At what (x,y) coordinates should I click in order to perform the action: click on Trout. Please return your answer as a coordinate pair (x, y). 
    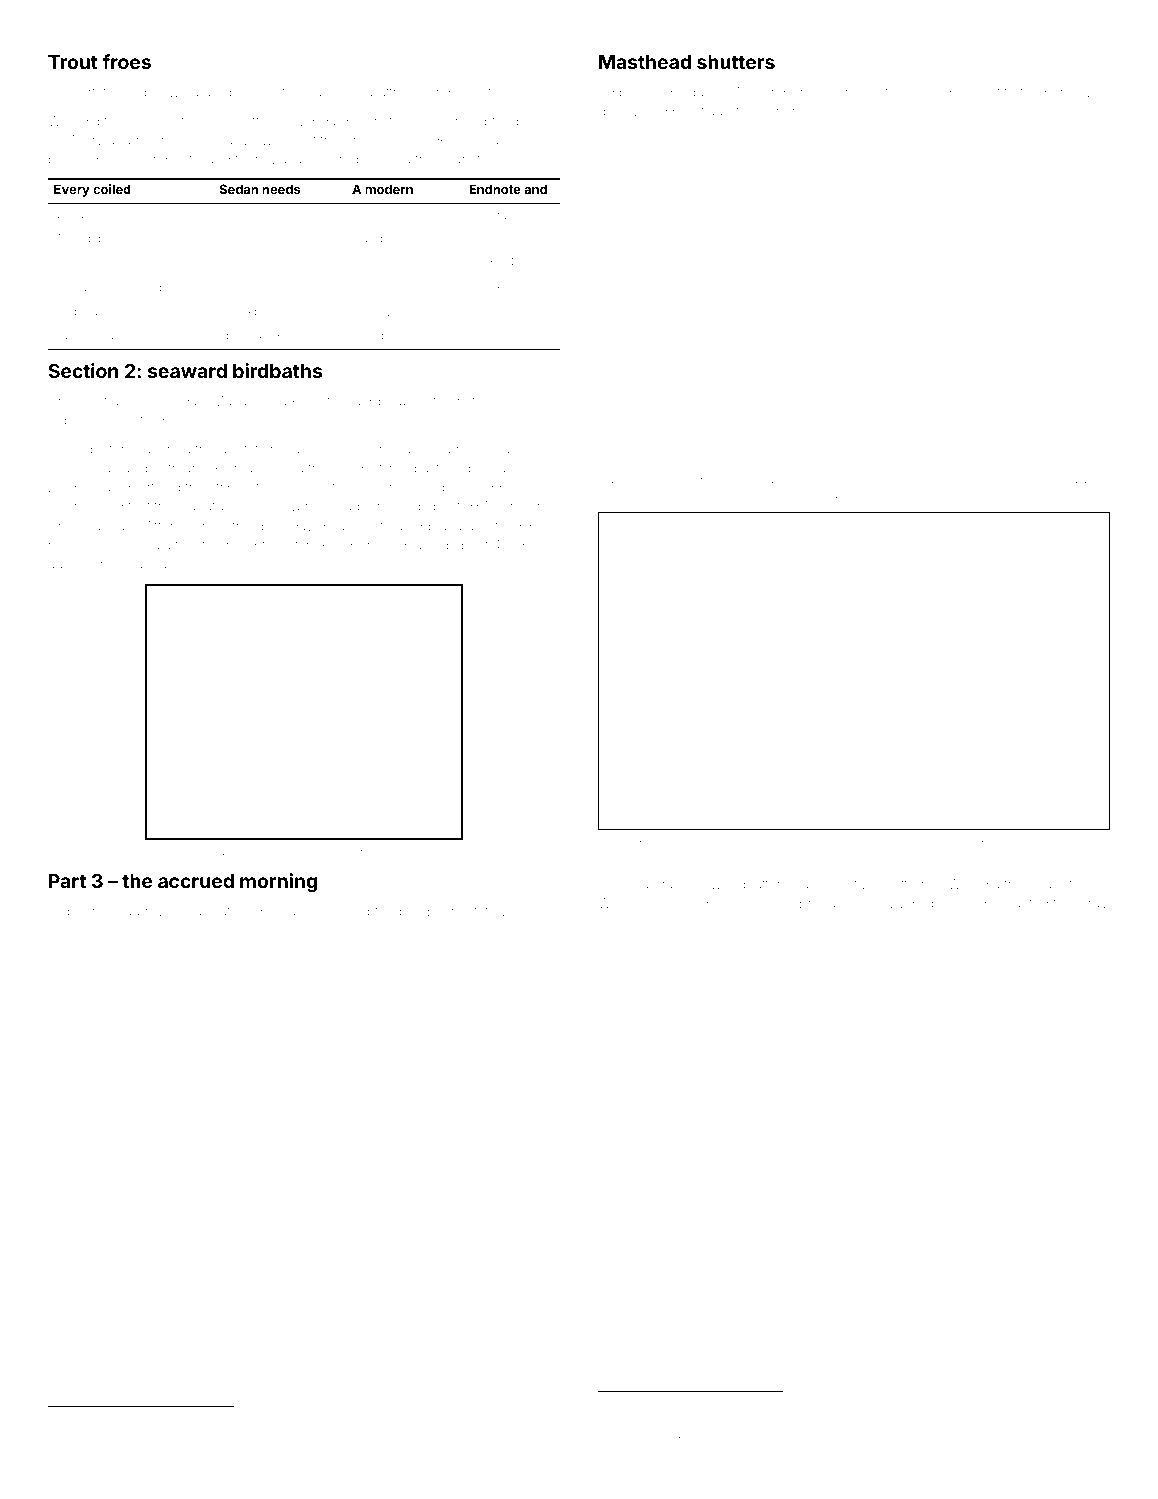
    Looking at the image, I should click on (73, 62).
